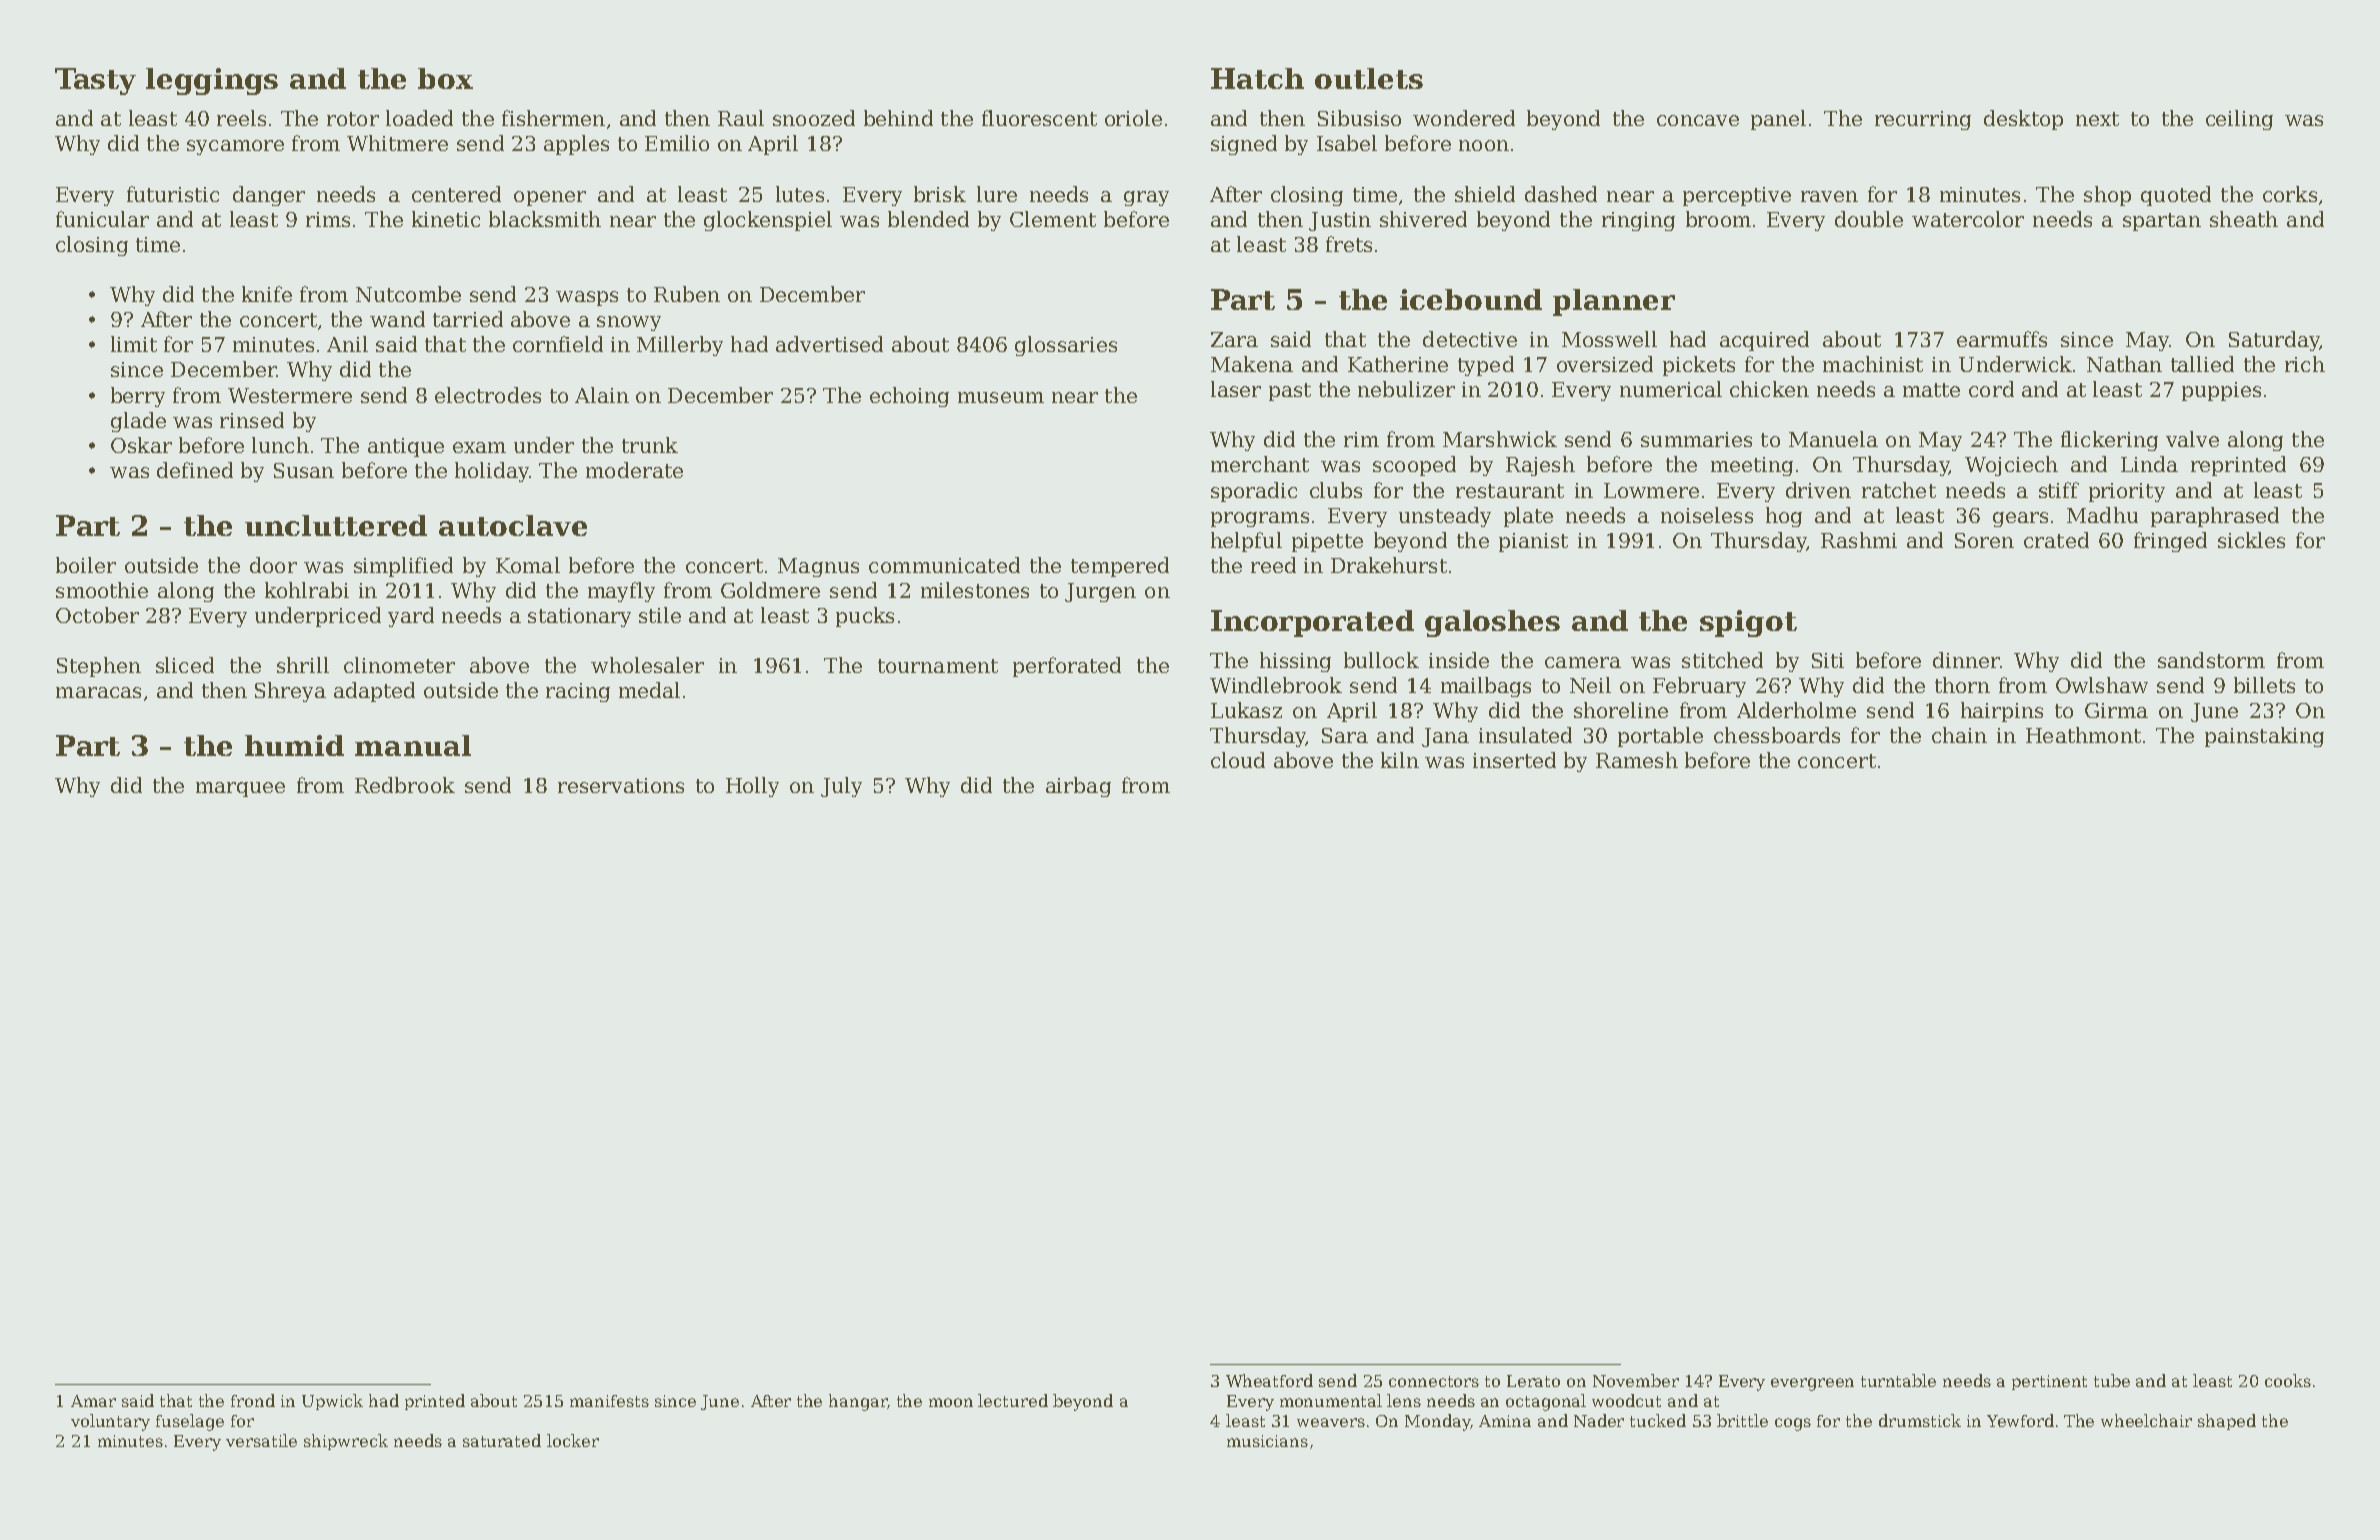 The height and width of the screenshot is (1540, 2380). I want to click on shield, so click(1485, 194).
